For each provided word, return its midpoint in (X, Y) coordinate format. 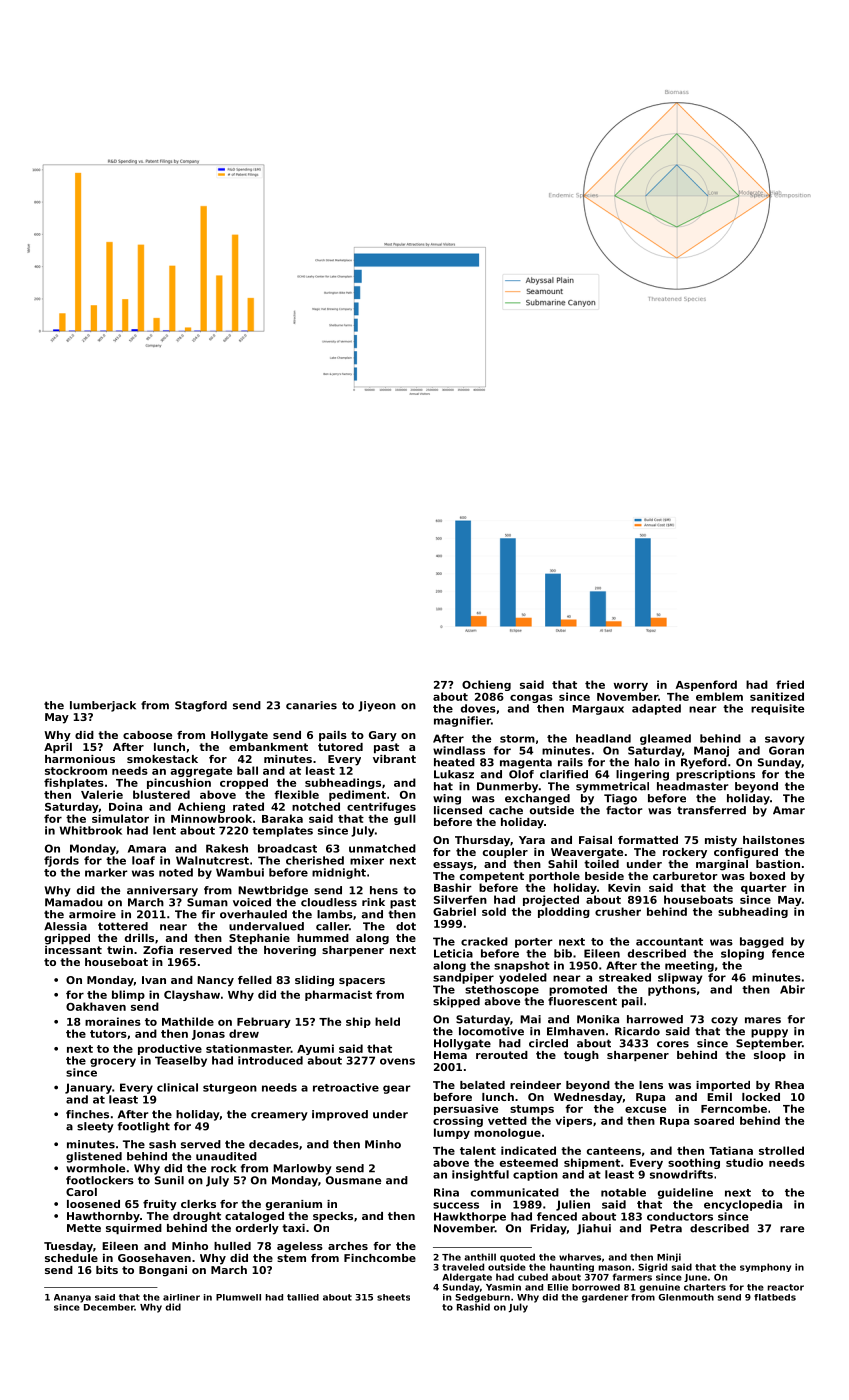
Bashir (453, 887)
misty (721, 841)
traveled (463, 1267)
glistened (94, 1157)
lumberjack (103, 706)
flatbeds (775, 1297)
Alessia (65, 926)
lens (651, 1085)
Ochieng (486, 685)
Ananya (72, 1298)
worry (631, 686)
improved (340, 1115)
